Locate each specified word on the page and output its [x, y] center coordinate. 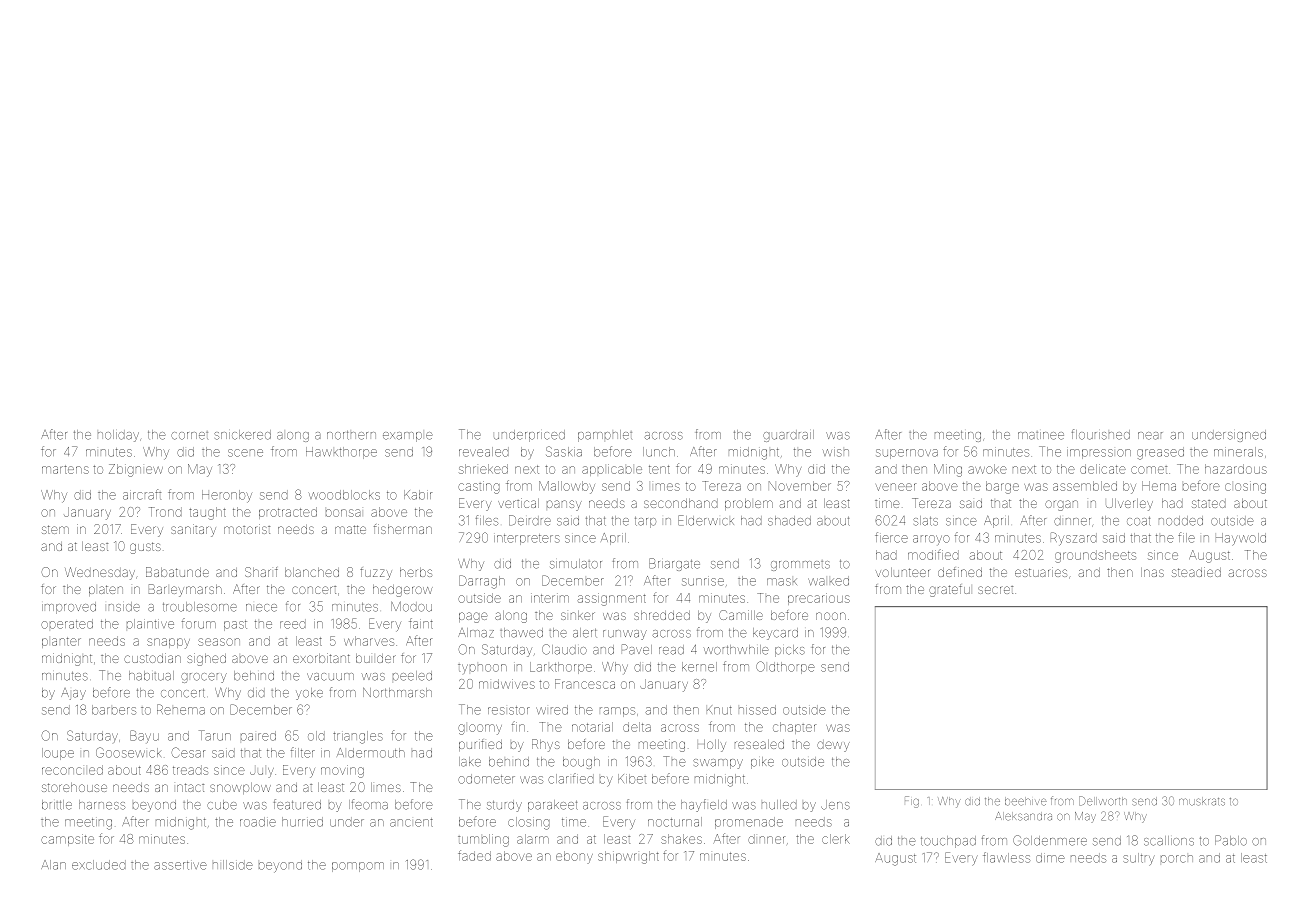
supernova [907, 454]
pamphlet [605, 436]
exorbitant [321, 658]
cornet [189, 435]
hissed [757, 710]
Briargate [674, 564]
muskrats [1202, 801]
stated [1209, 503]
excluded [99, 865]
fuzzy [376, 574]
